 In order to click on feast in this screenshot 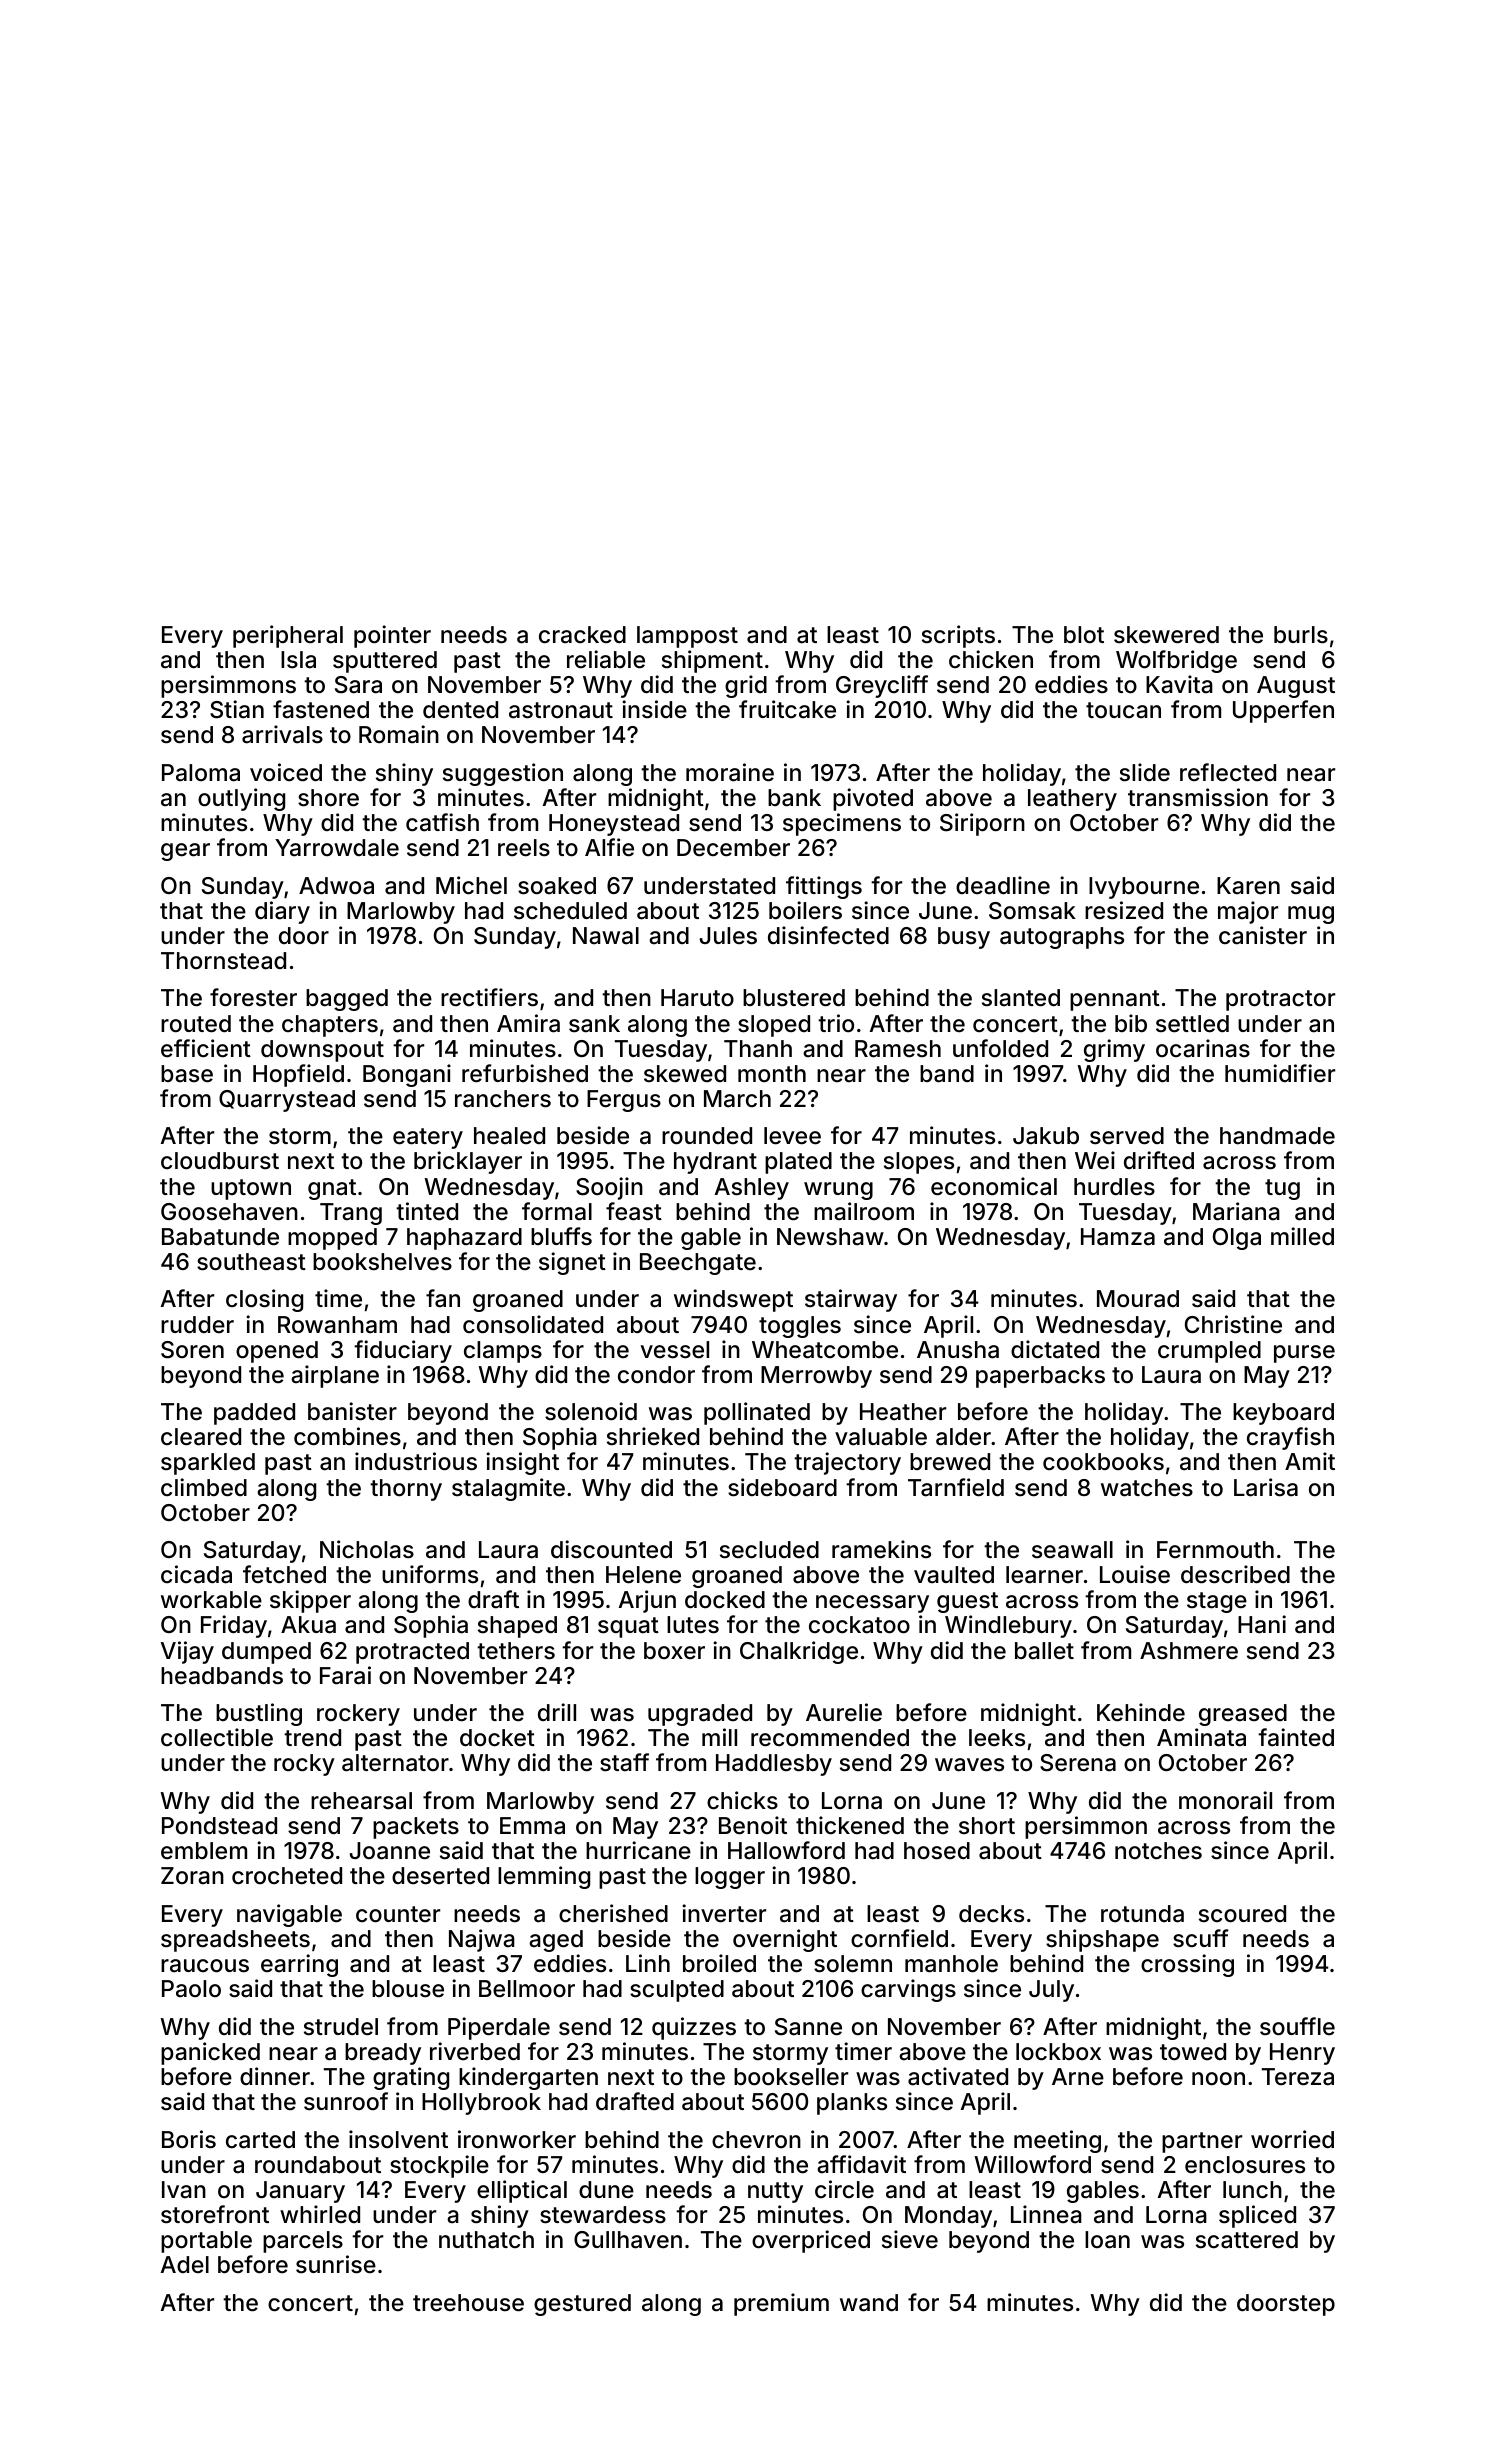, I will do `click(634, 1211)`.
